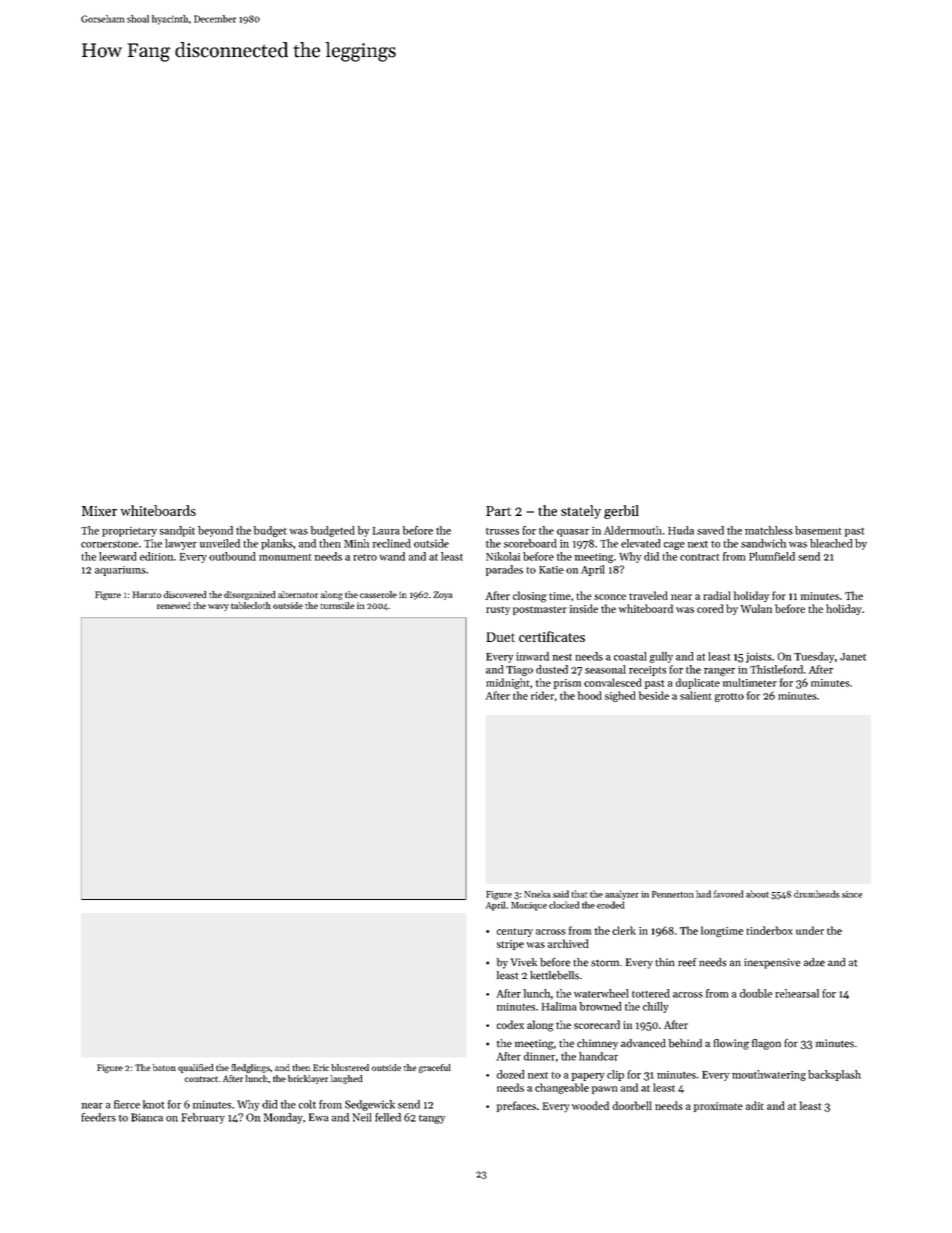  Describe the element at coordinates (164, 1067) in the screenshot. I see `baton` at that location.
